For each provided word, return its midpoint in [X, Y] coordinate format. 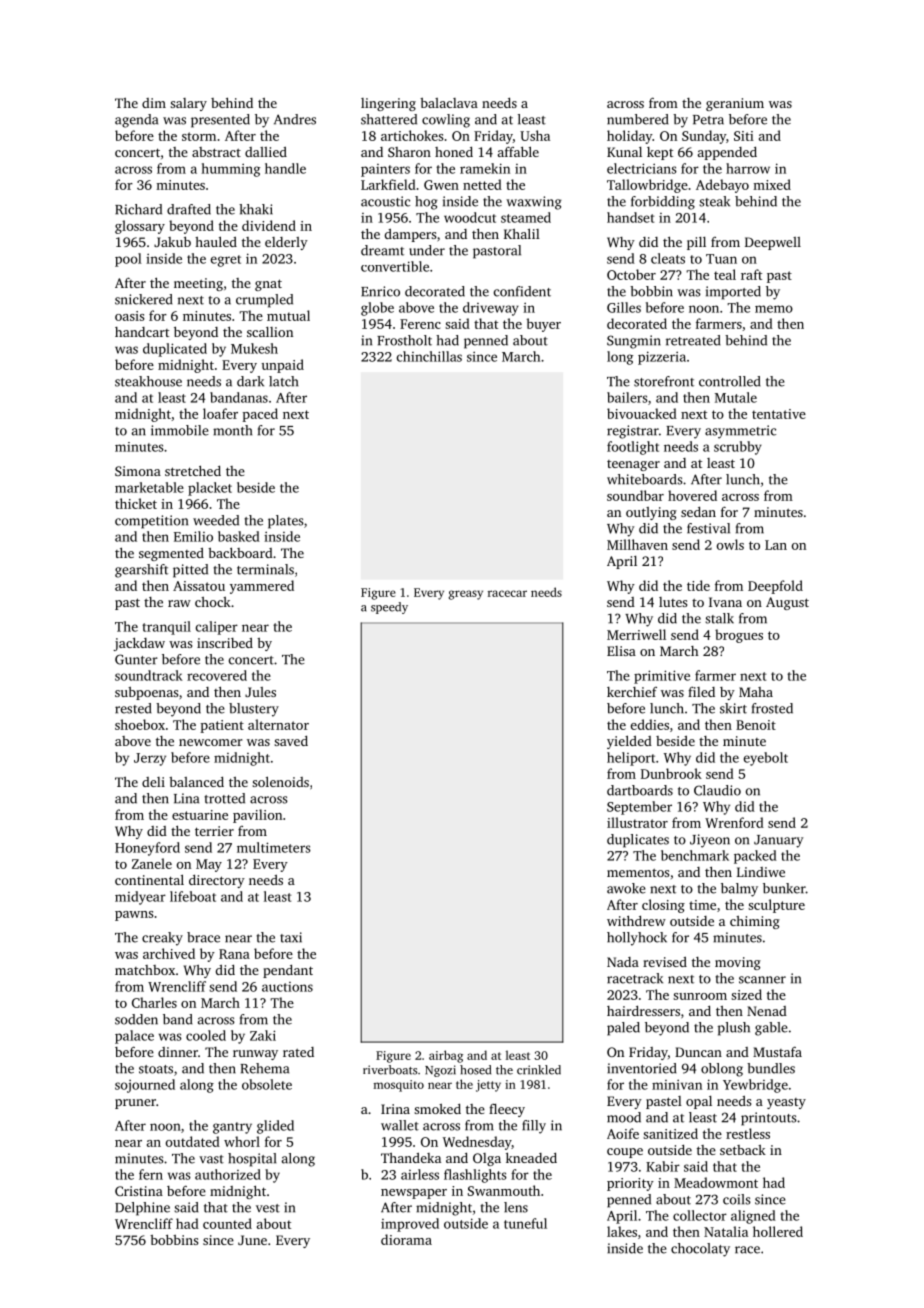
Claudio [717, 790]
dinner [178, 1052]
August [787, 603]
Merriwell [636, 634]
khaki [256, 209]
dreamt [382, 250]
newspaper [414, 1194]
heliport [631, 759]
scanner [762, 980]
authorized [228, 1174]
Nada [623, 962]
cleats [668, 258]
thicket [136, 503]
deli [153, 782]
